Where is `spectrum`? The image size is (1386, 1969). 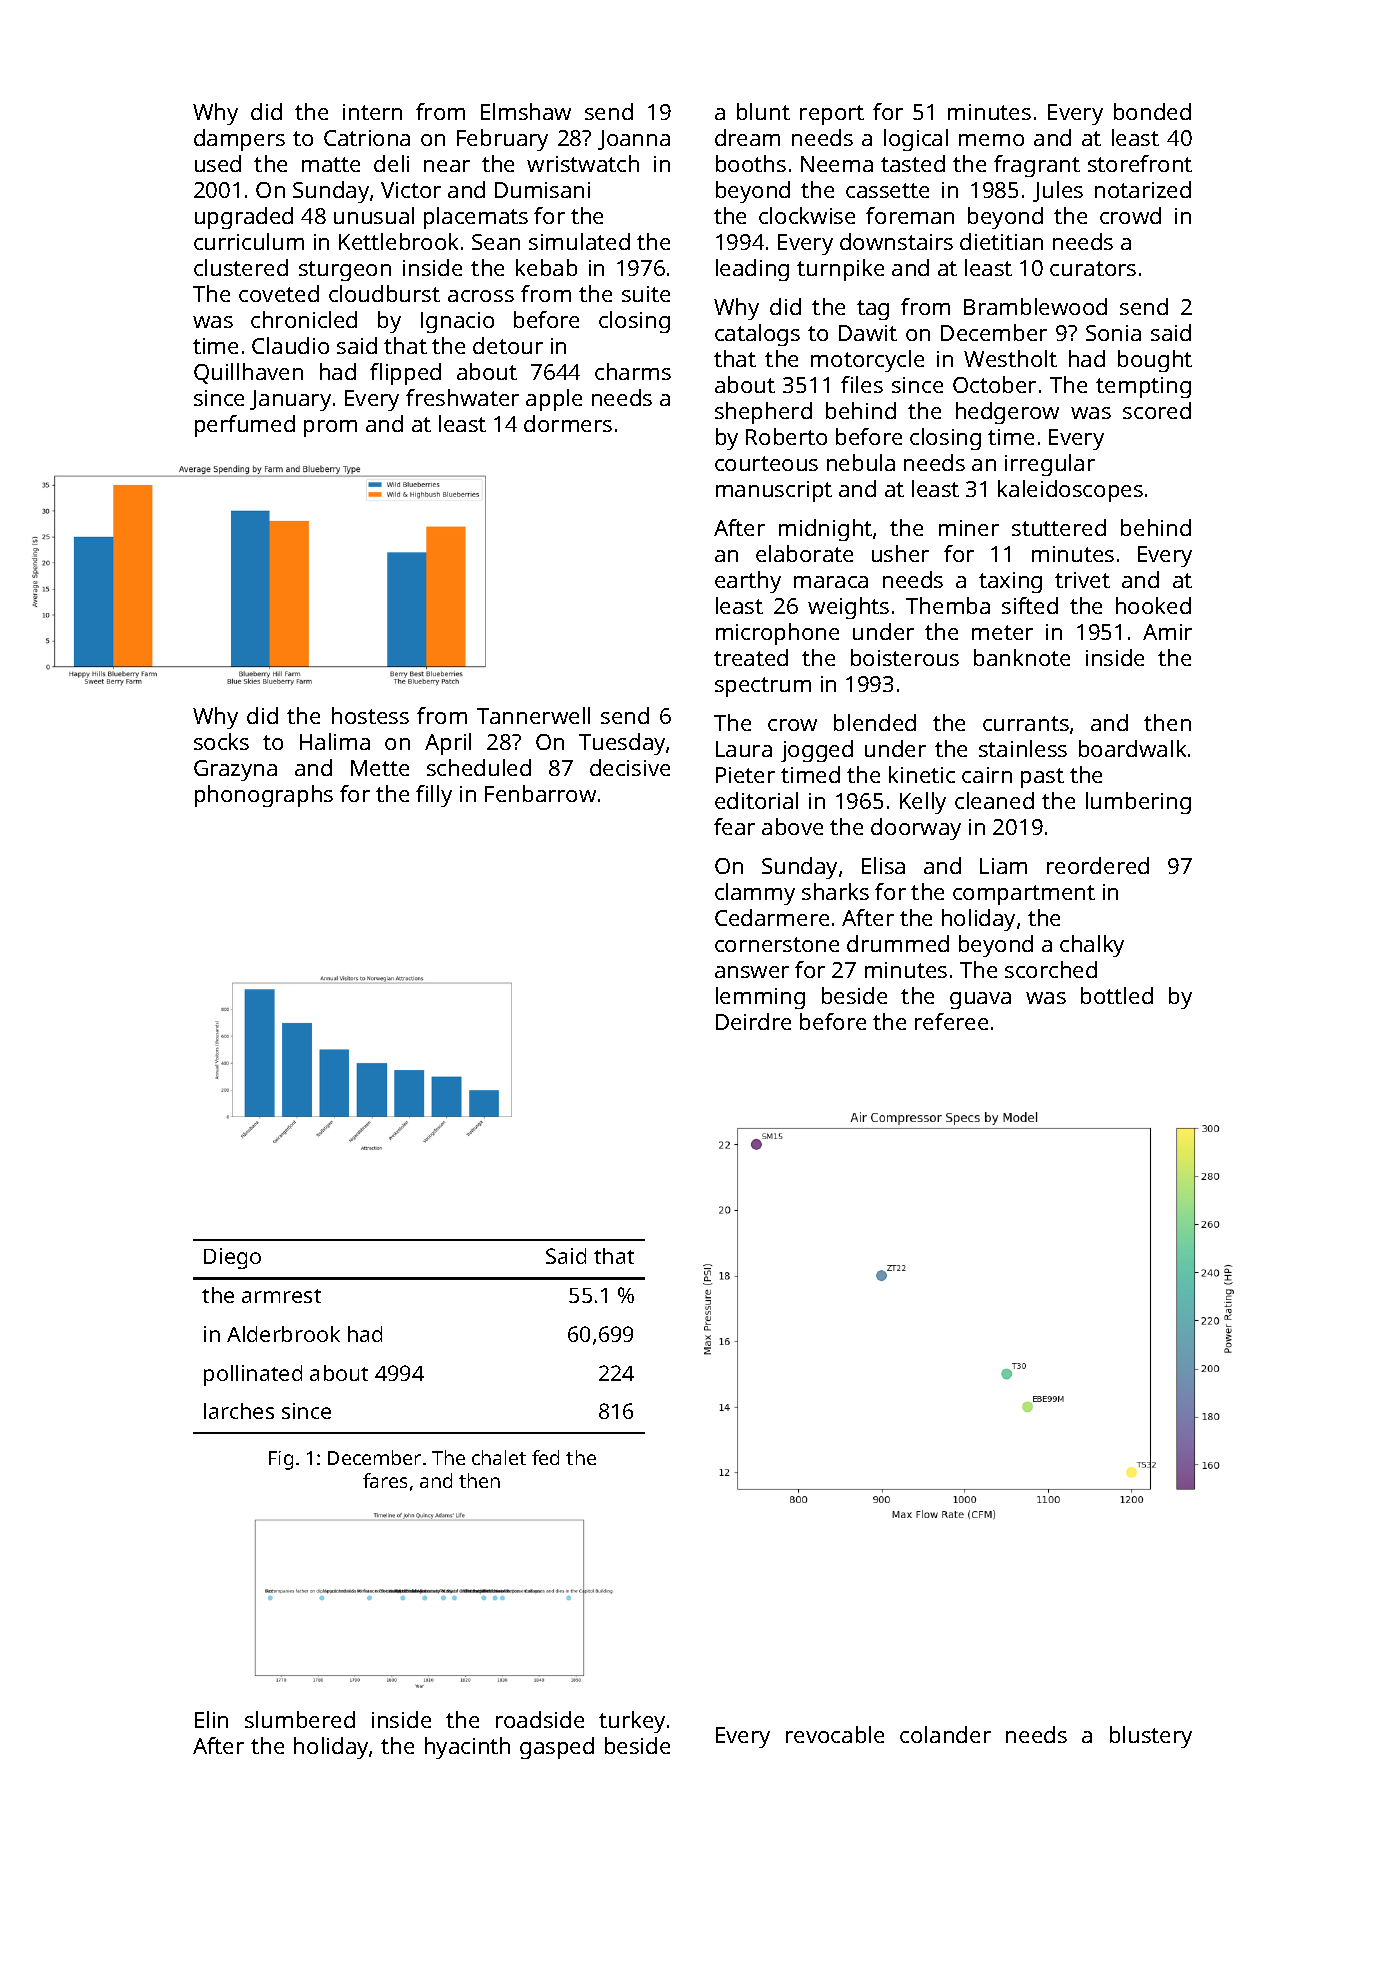 spectrum is located at coordinates (763, 687).
